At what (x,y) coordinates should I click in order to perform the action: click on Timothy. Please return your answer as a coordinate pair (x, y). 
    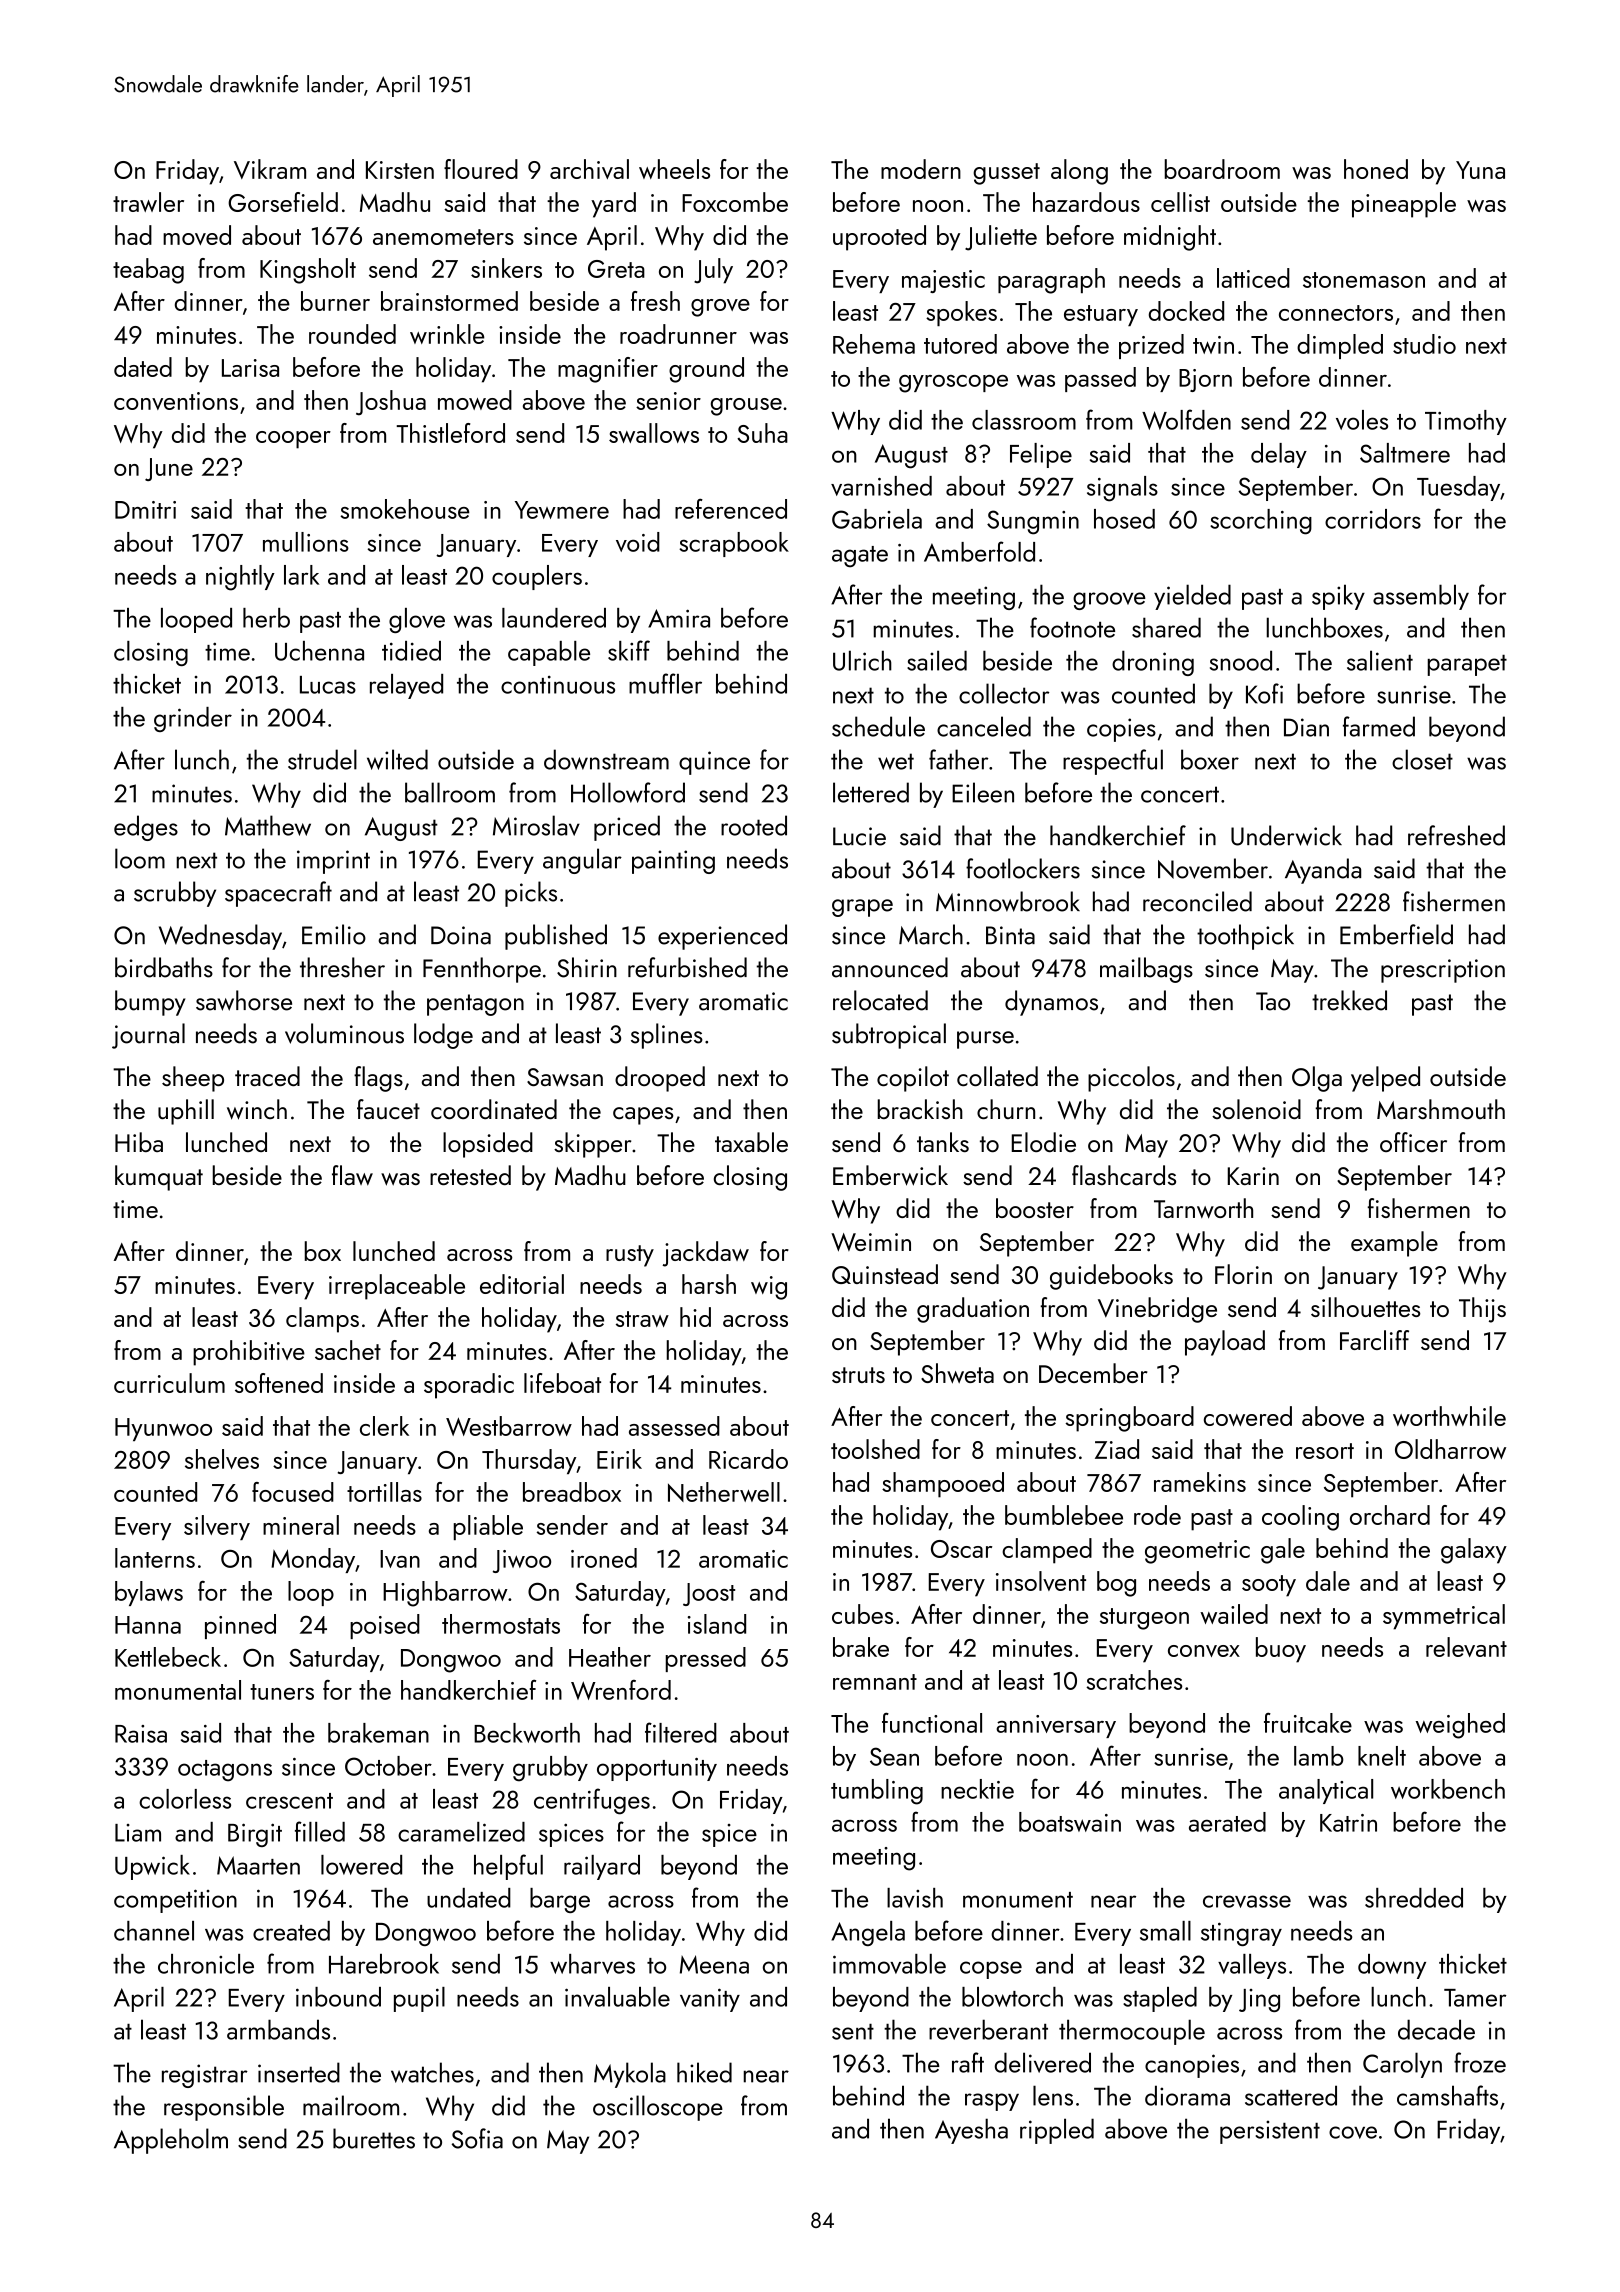
    Looking at the image, I should click on (1466, 422).
